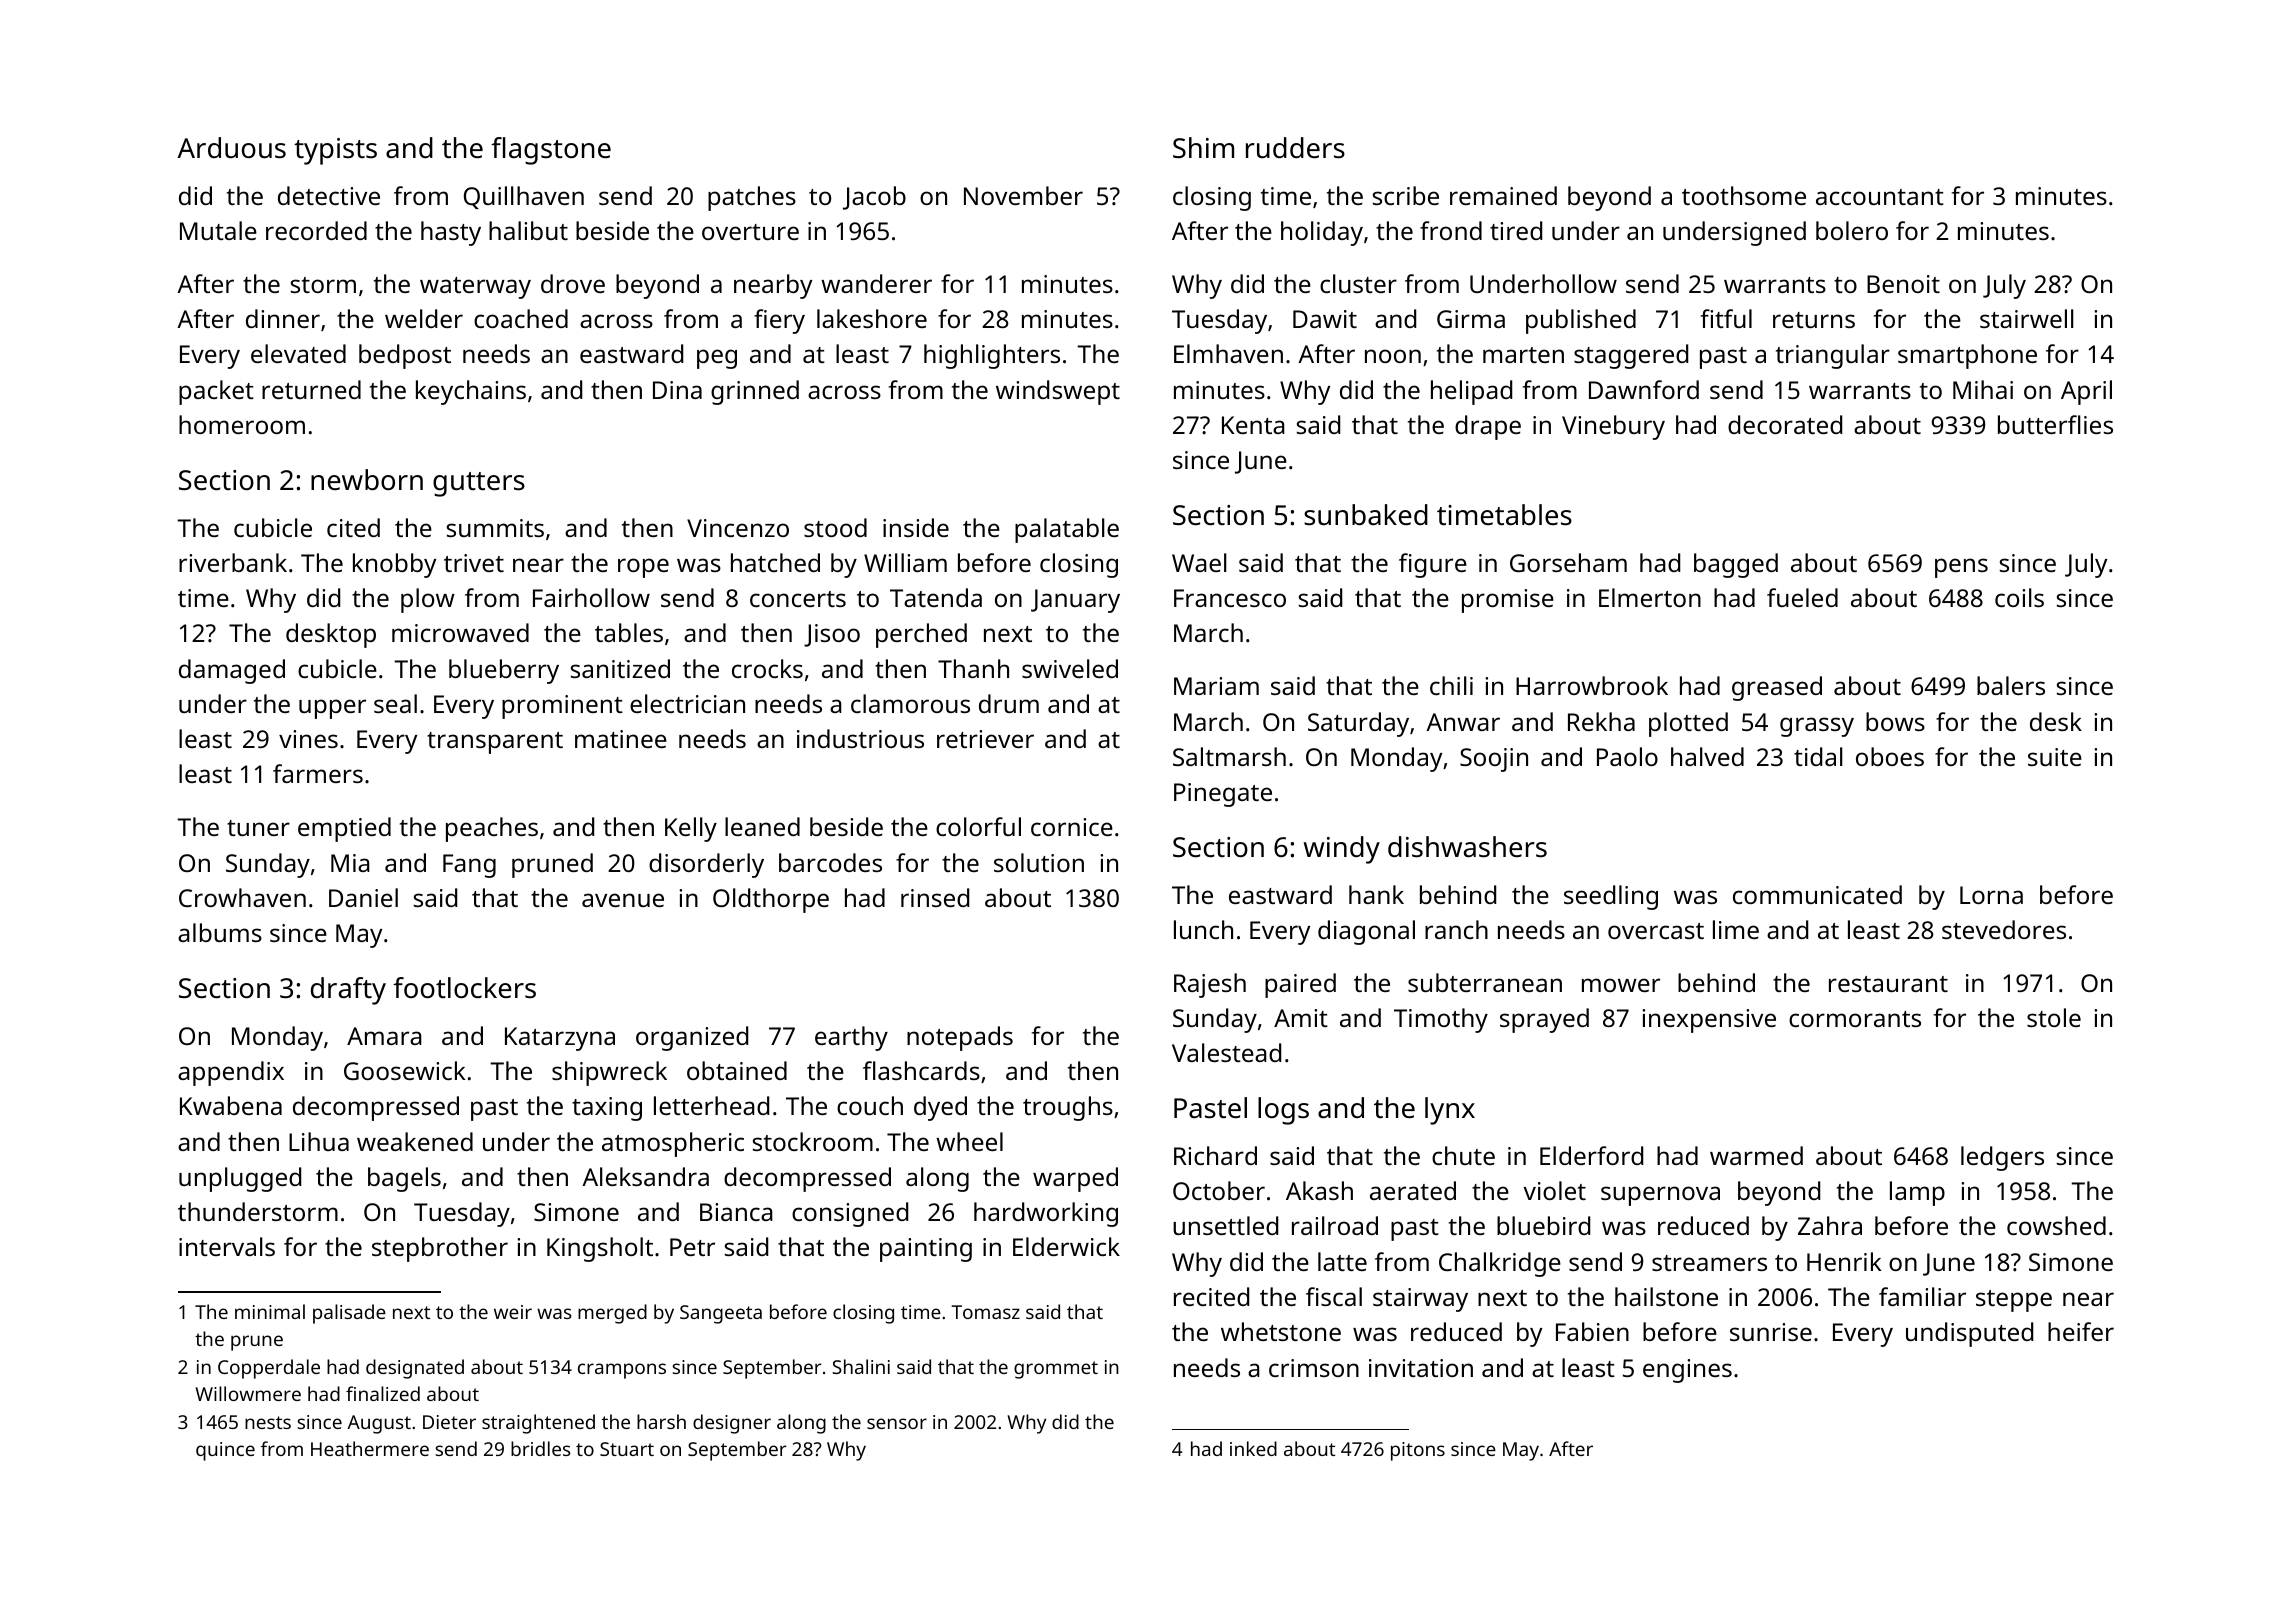 Image resolution: width=2292 pixels, height=1620 pixels. I want to click on Jacob, so click(874, 198).
